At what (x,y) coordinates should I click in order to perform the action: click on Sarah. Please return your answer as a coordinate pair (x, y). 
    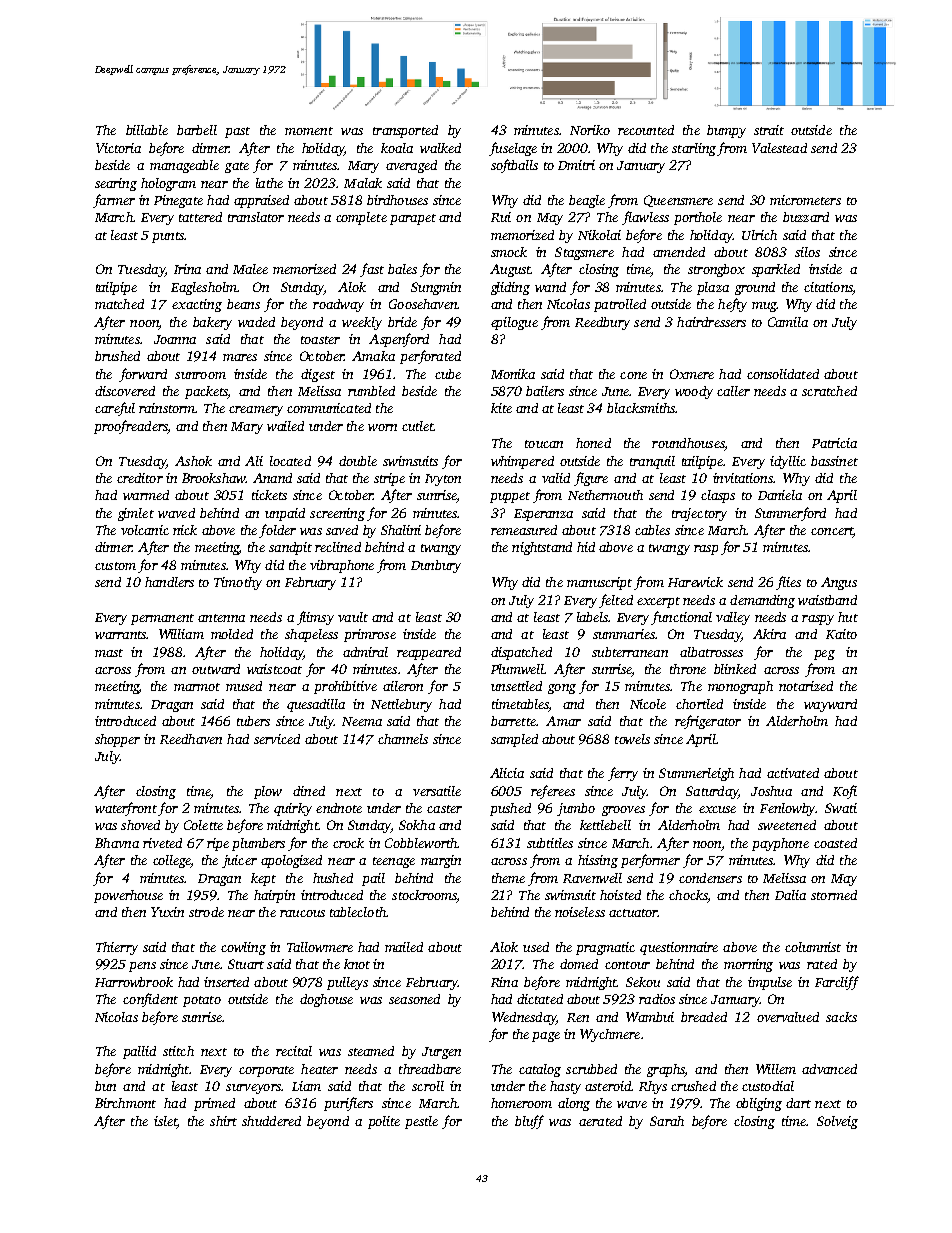
    Looking at the image, I should click on (667, 1121).
